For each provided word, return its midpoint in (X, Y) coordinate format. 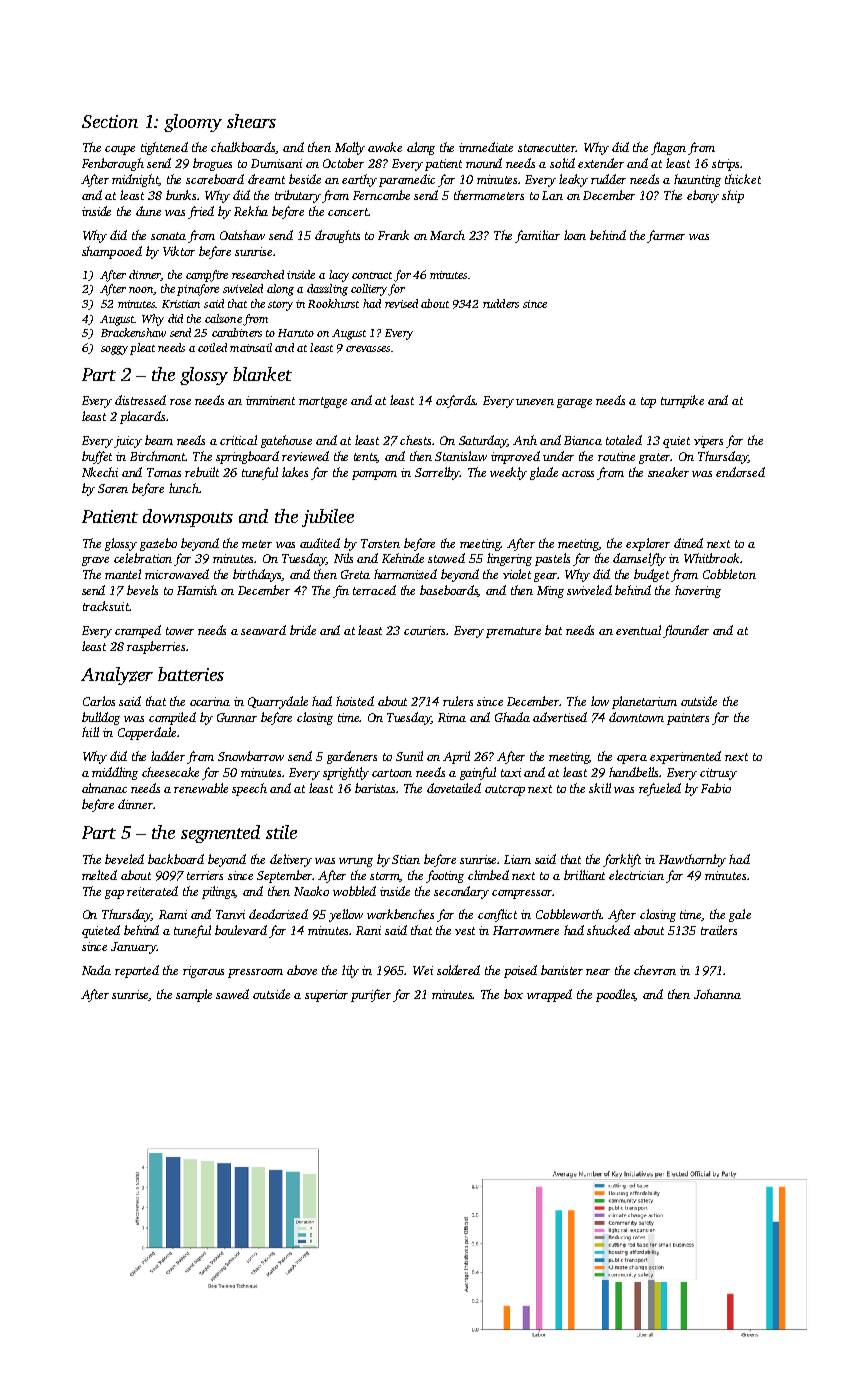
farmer (666, 236)
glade (544, 473)
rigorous (203, 972)
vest (465, 931)
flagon (668, 148)
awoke (385, 147)
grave (95, 561)
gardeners (352, 757)
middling (115, 773)
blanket (262, 374)
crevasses (368, 349)
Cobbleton (729, 574)
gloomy (193, 123)
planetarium (644, 702)
